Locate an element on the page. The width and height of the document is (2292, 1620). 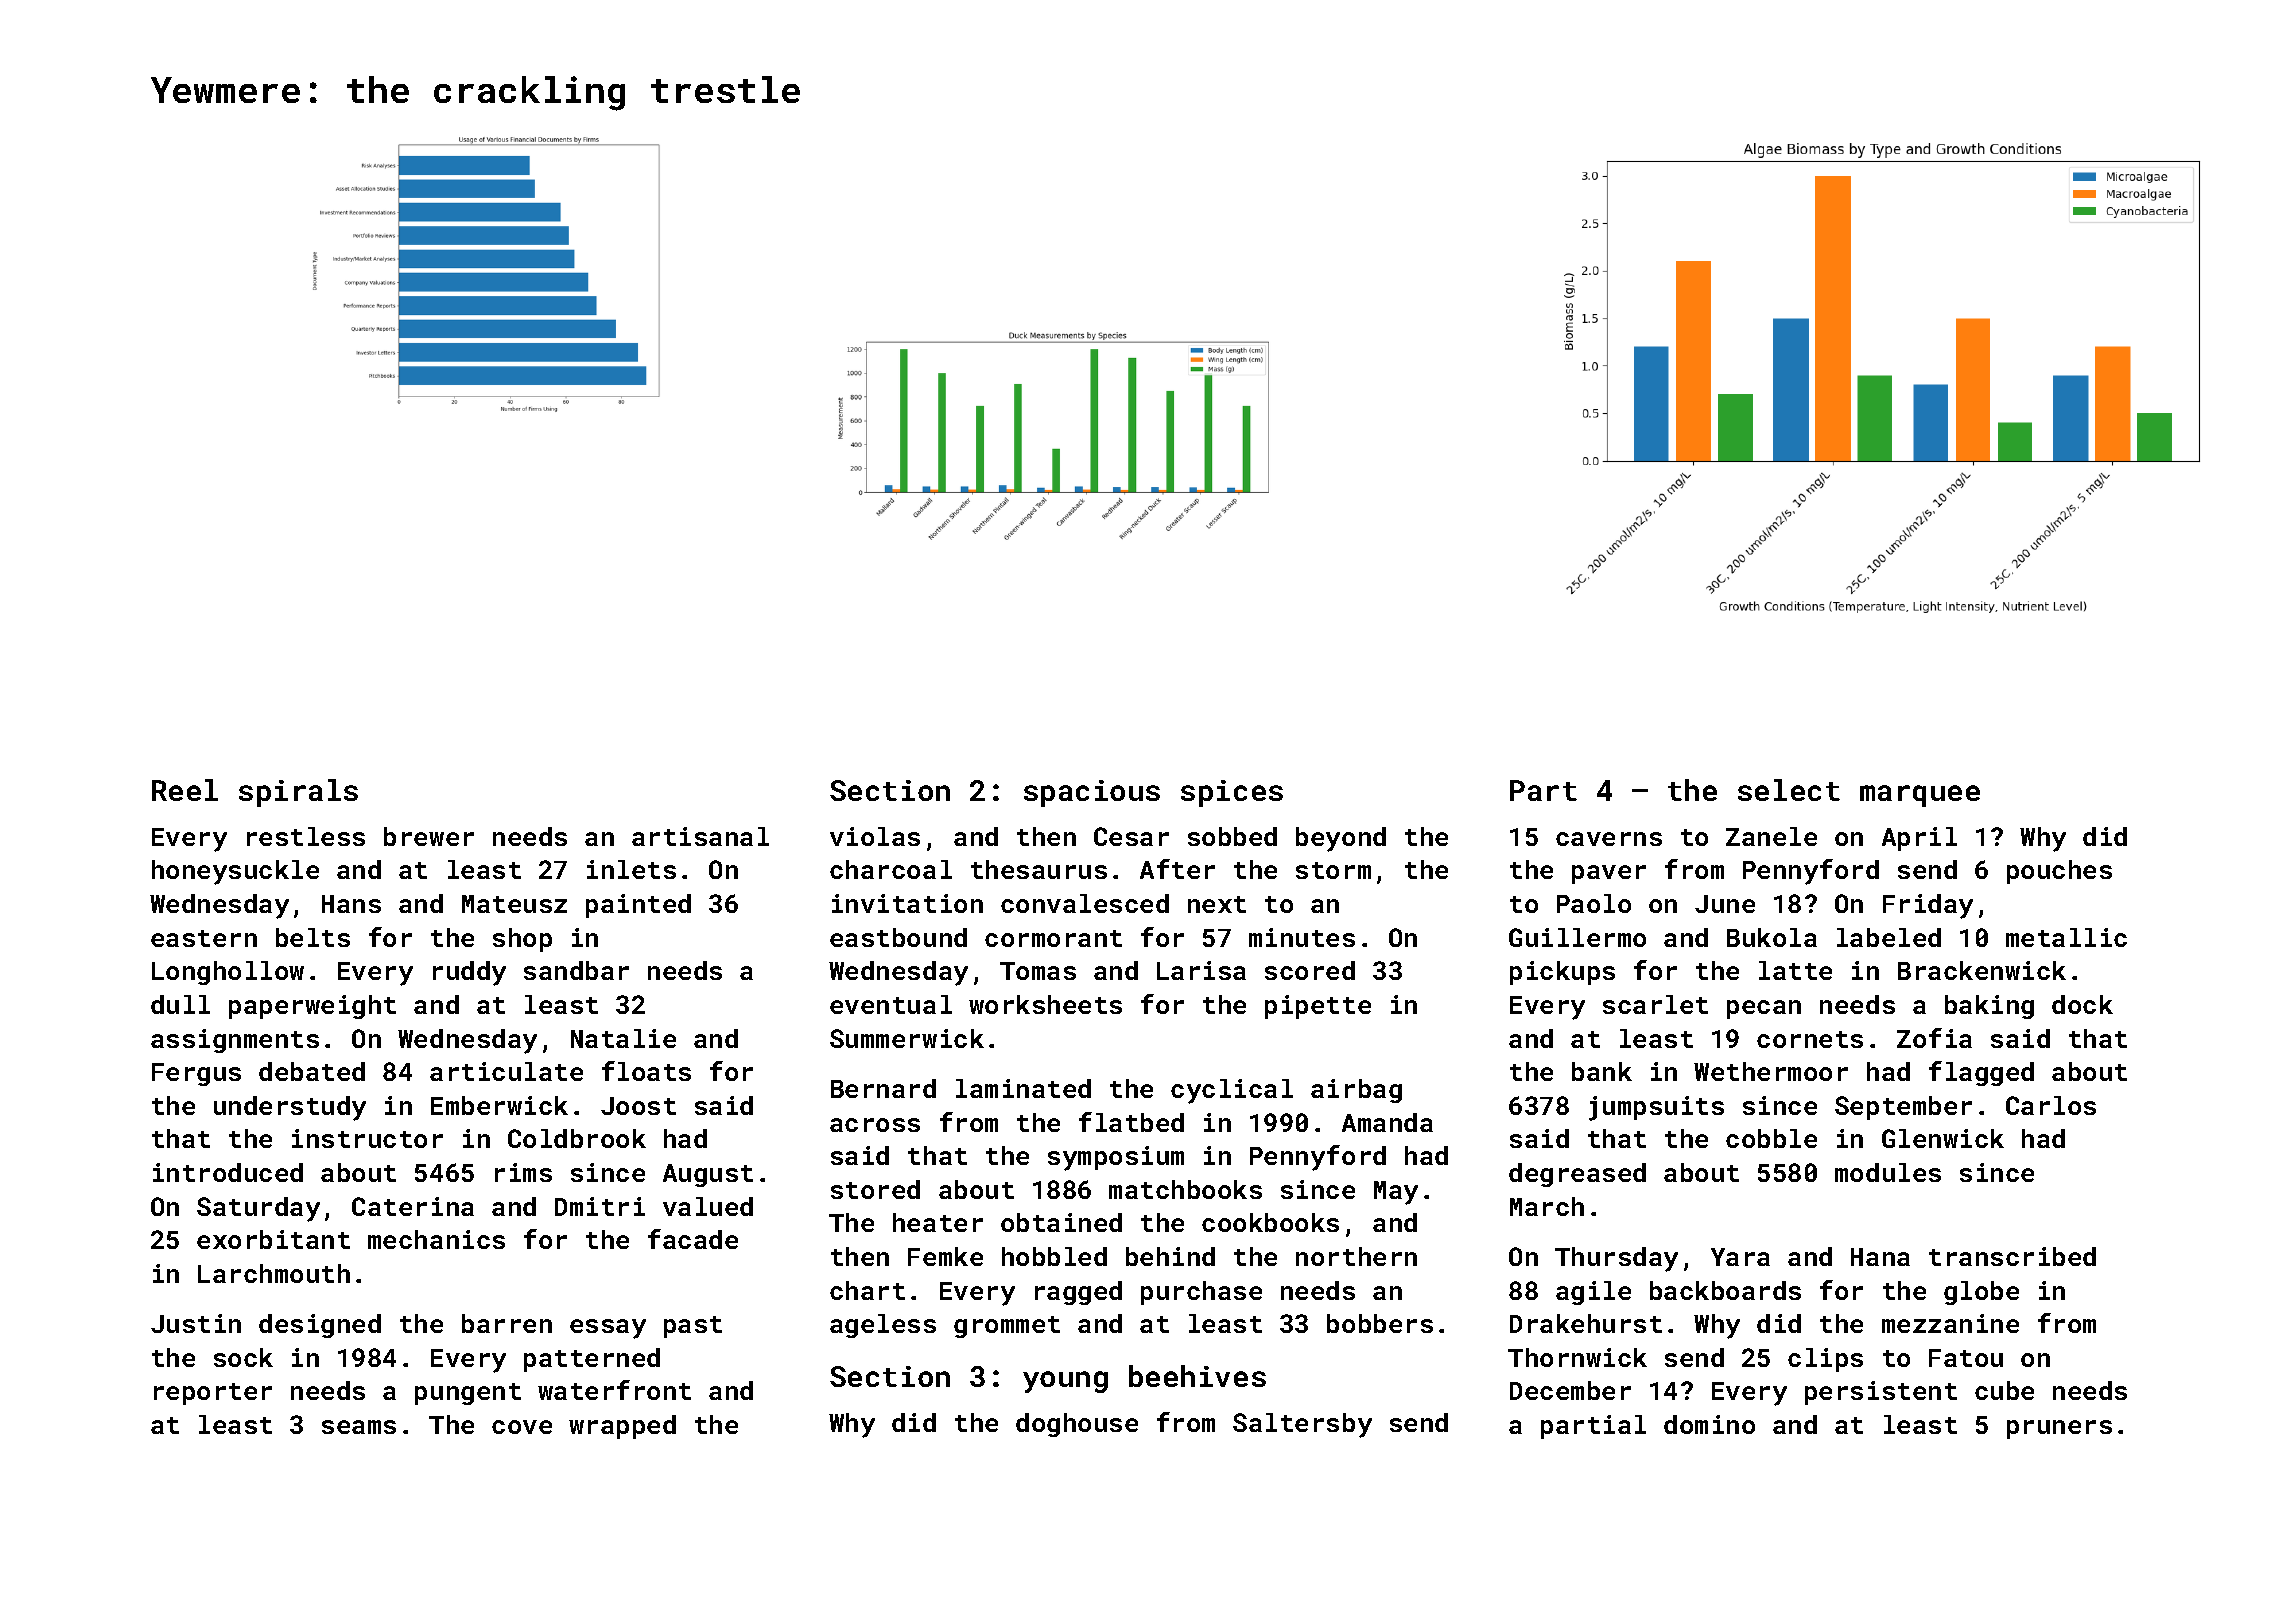
Guillermo is located at coordinates (1577, 937).
